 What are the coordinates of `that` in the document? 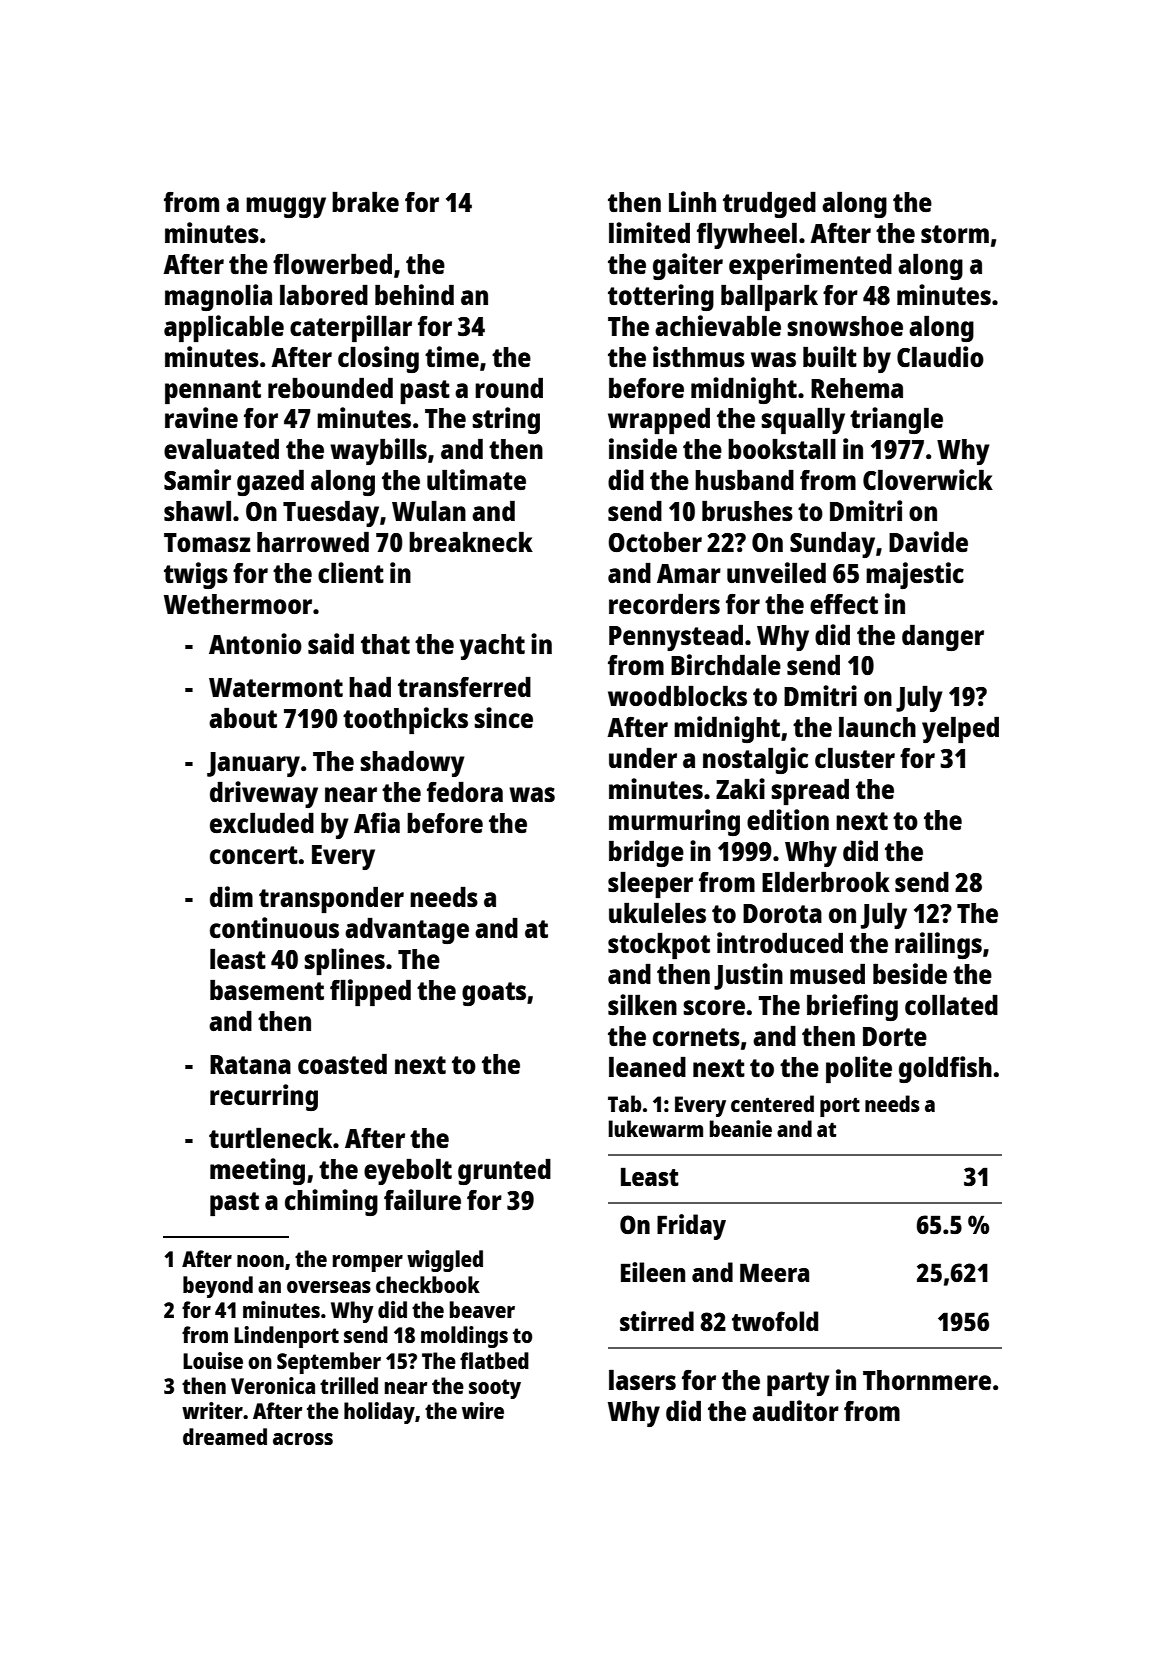 It's located at (385, 644).
